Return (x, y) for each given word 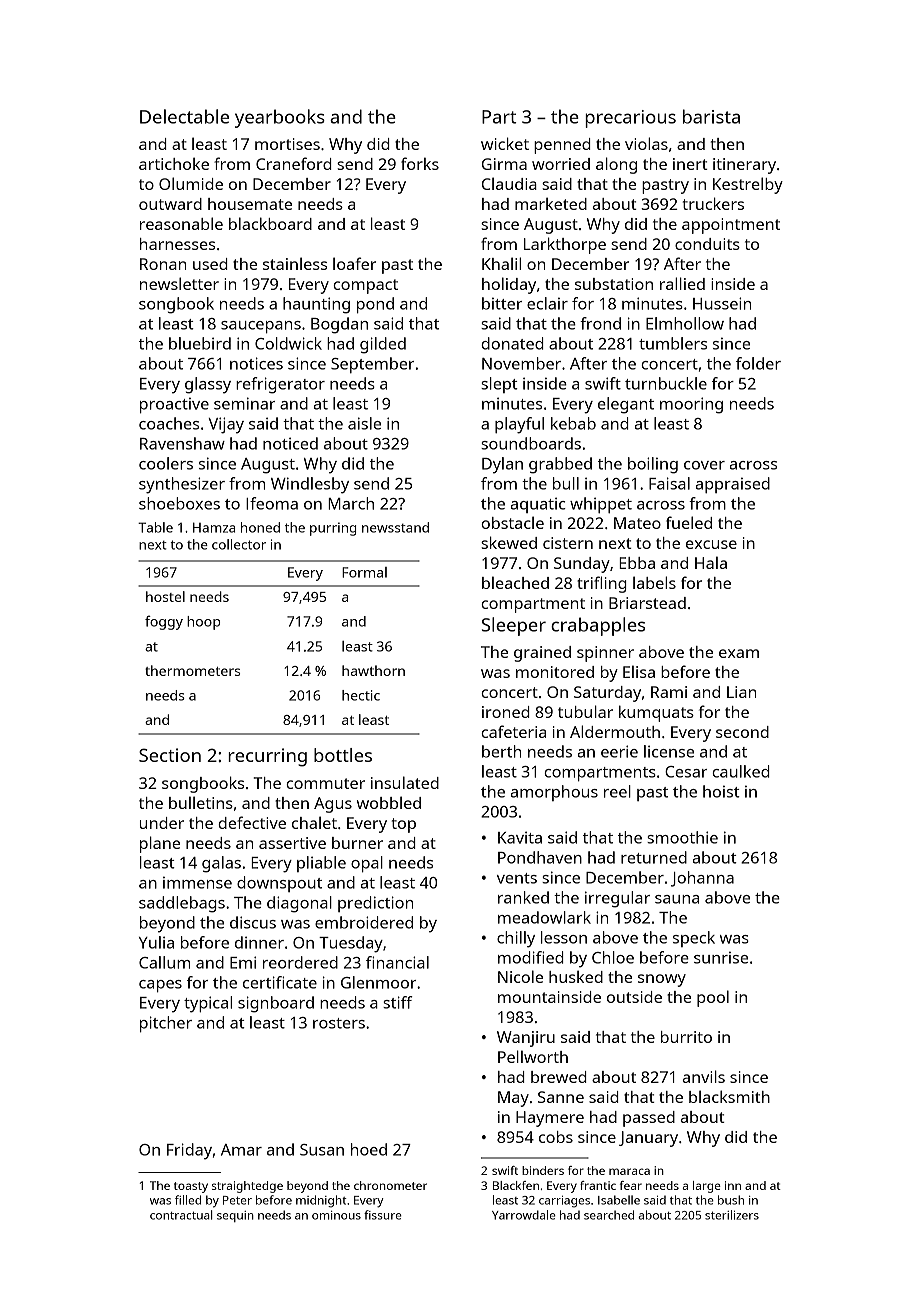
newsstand (395, 527)
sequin (235, 1216)
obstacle (512, 522)
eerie (619, 751)
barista (711, 116)
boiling (653, 465)
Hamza (214, 527)
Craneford (294, 163)
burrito (686, 1037)
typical (208, 1004)
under (162, 823)
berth (501, 751)
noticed (290, 443)
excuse (711, 544)
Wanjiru (526, 1039)
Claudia (509, 183)
